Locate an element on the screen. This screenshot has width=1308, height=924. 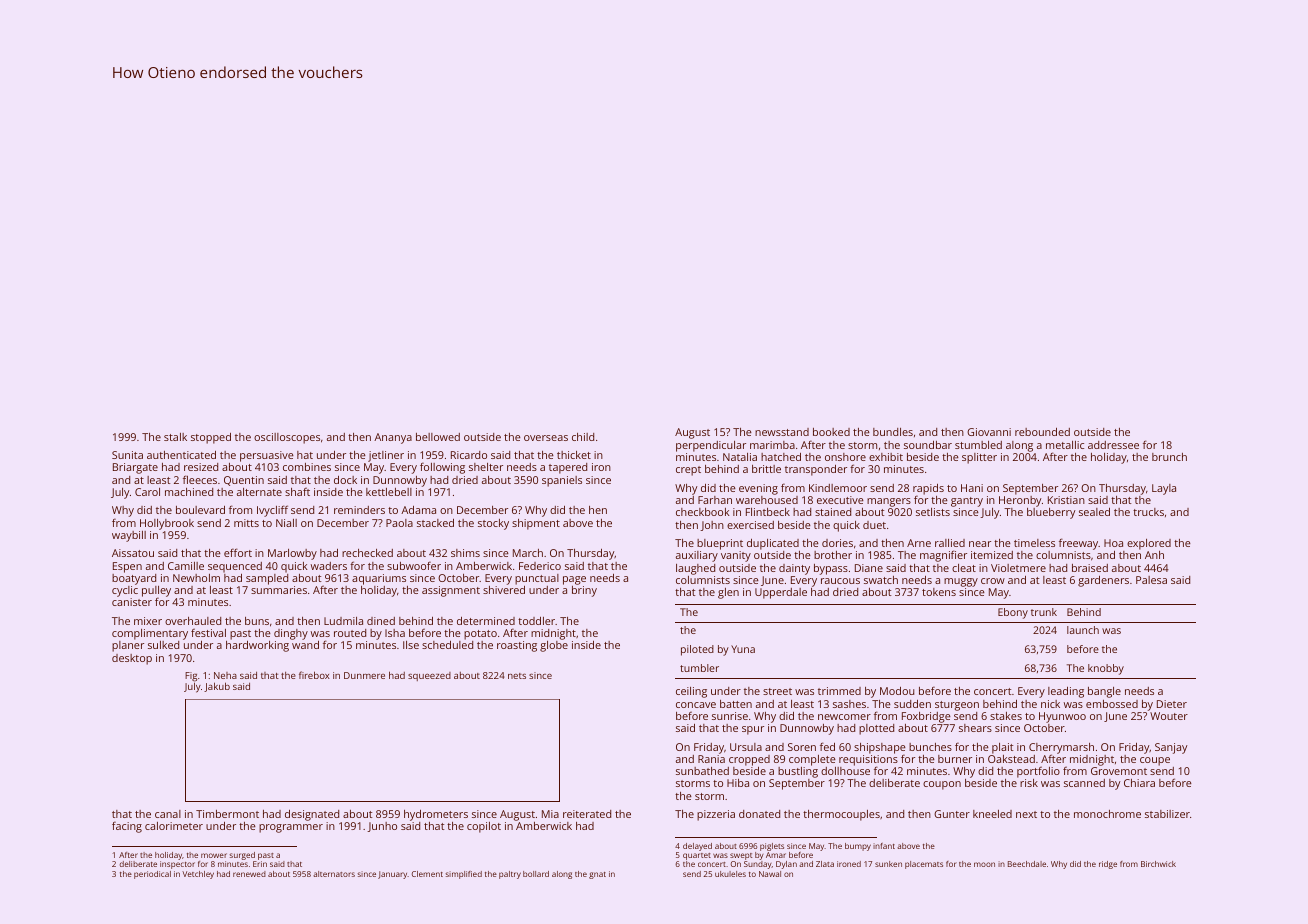
braised is located at coordinates (1090, 568).
